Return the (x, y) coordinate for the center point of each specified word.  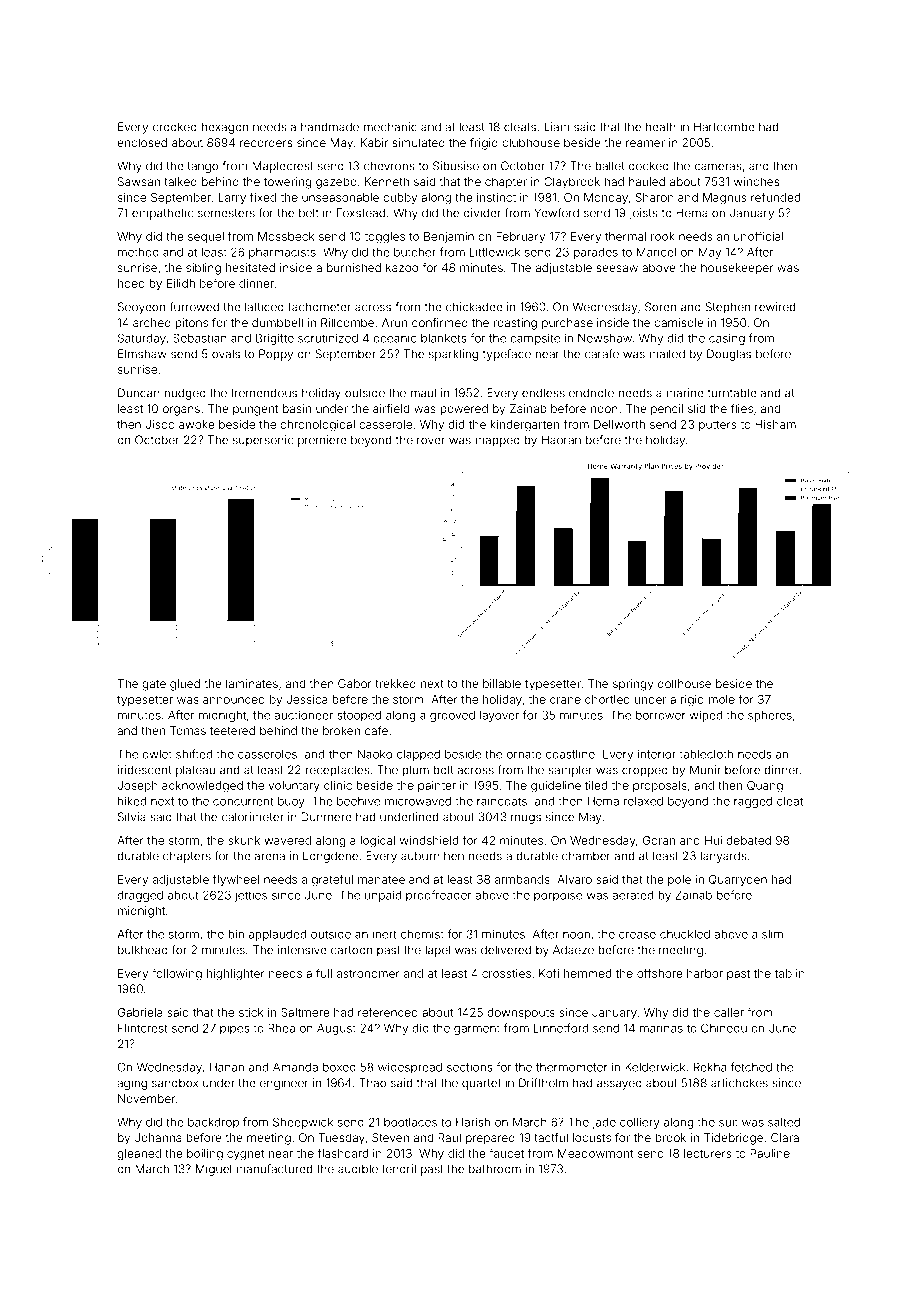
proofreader (438, 896)
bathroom (495, 1169)
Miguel (214, 1170)
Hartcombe (724, 127)
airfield (391, 408)
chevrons (389, 166)
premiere (322, 441)
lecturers (707, 1153)
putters (717, 425)
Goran (659, 840)
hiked (132, 801)
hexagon (225, 128)
